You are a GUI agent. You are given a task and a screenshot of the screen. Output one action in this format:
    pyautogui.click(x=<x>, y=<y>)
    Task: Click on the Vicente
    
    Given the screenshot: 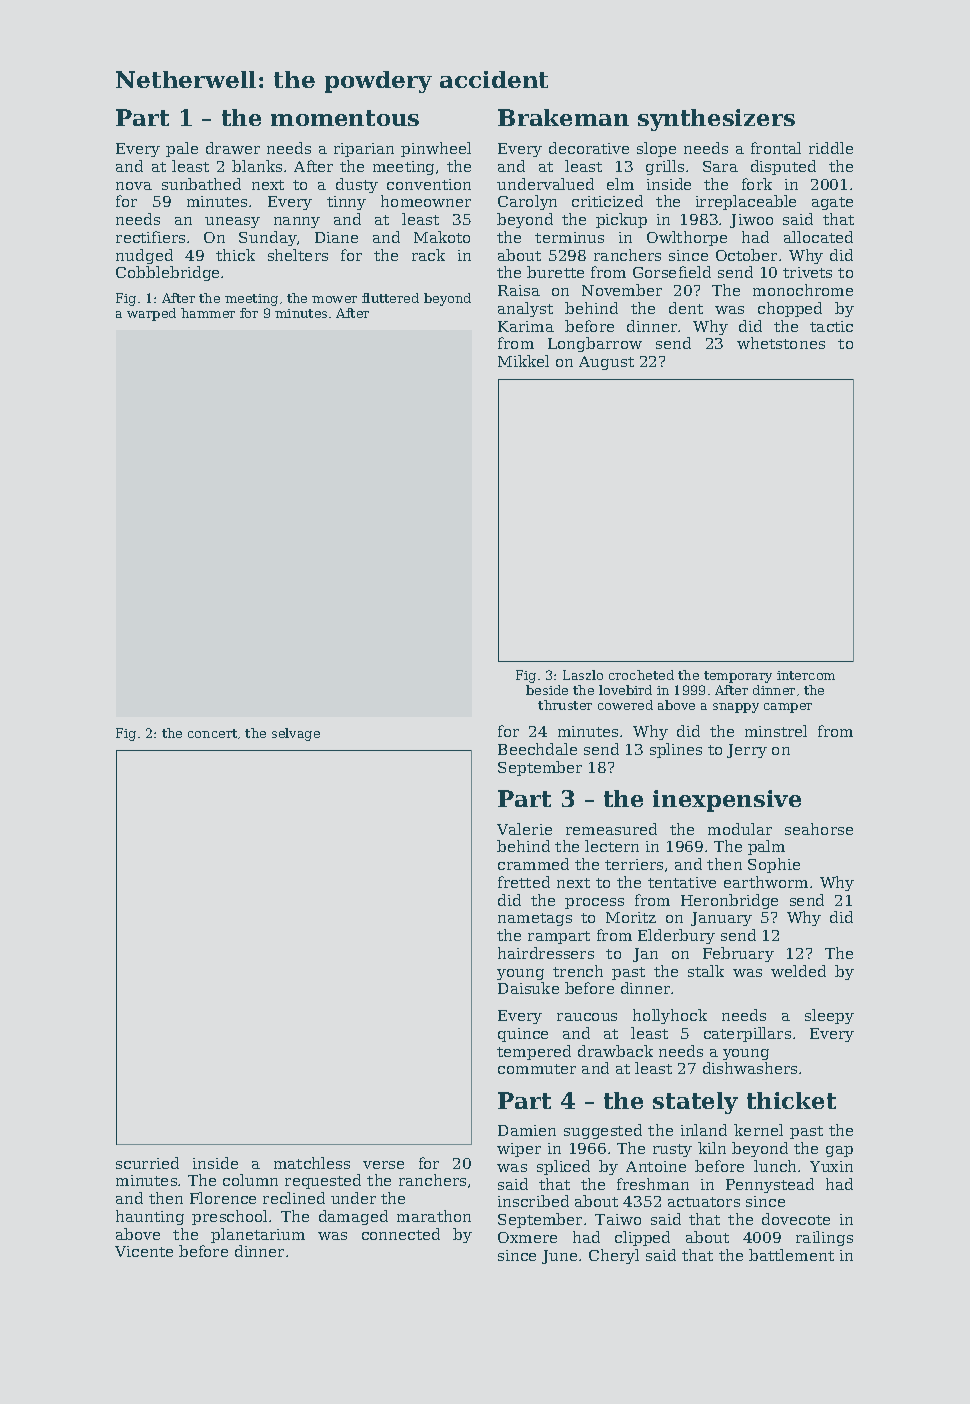 What is the action you would take?
    pyautogui.click(x=144, y=1251)
